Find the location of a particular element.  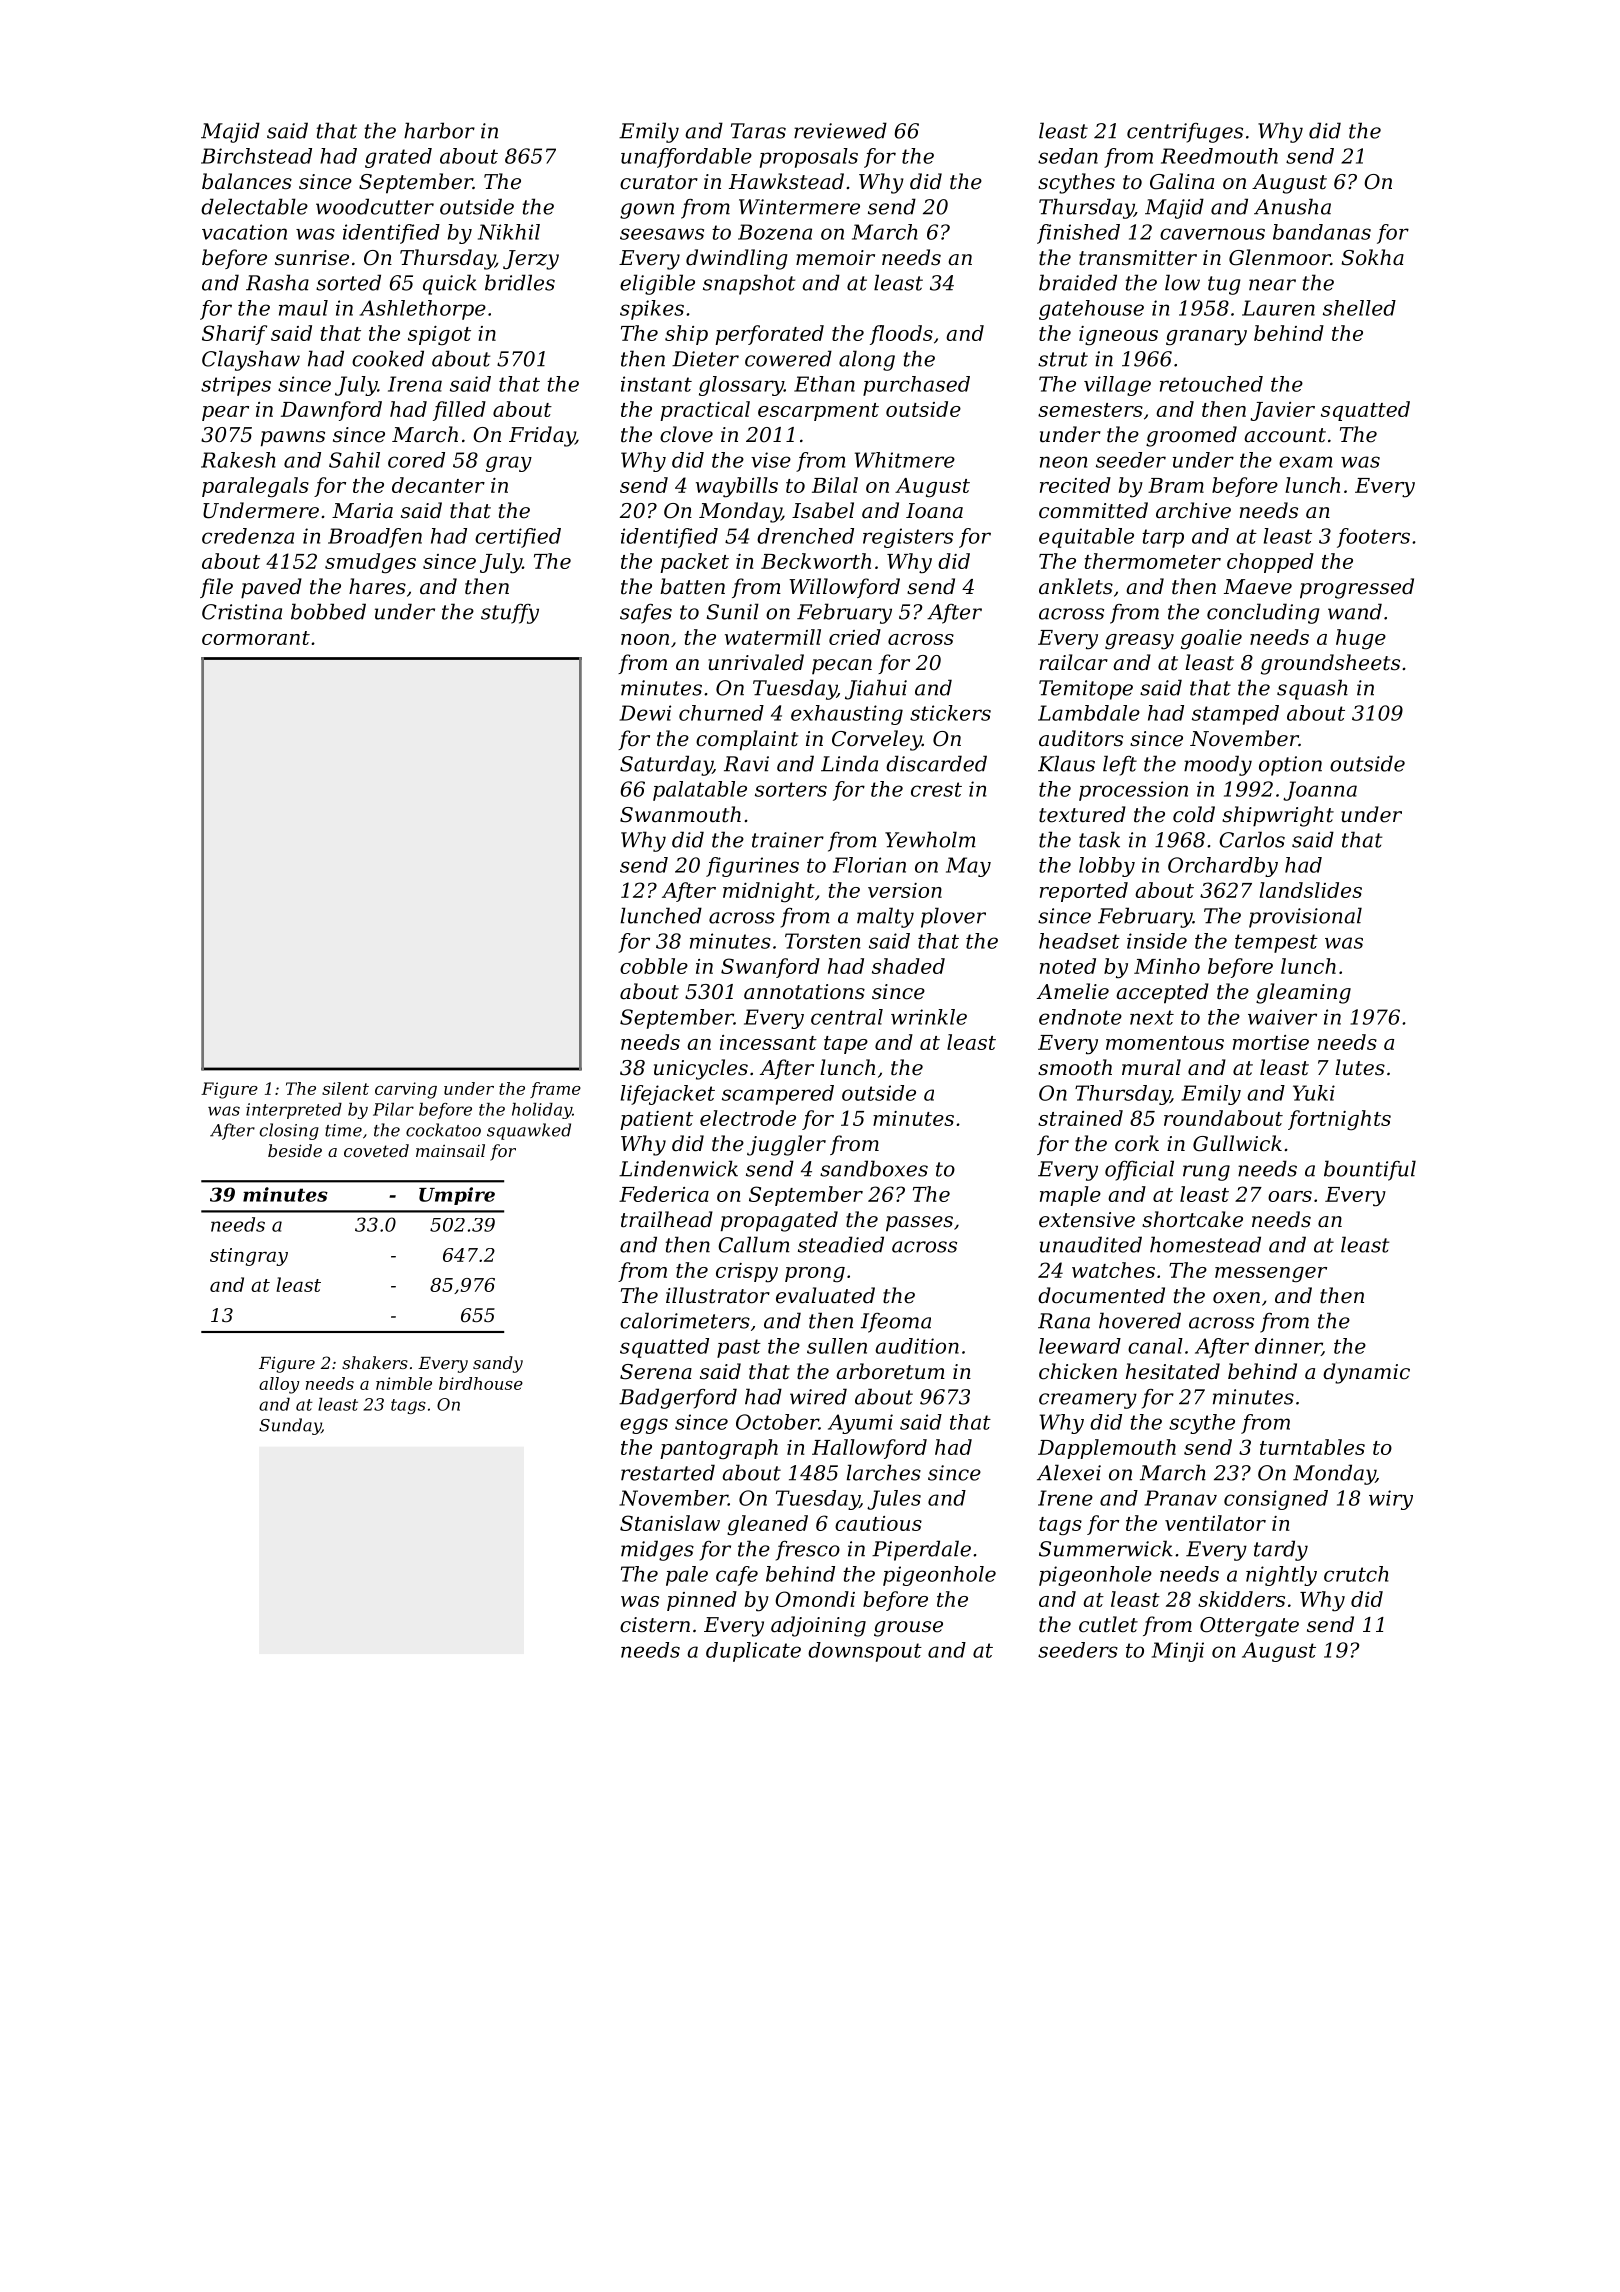

closing is located at coordinates (289, 1131).
